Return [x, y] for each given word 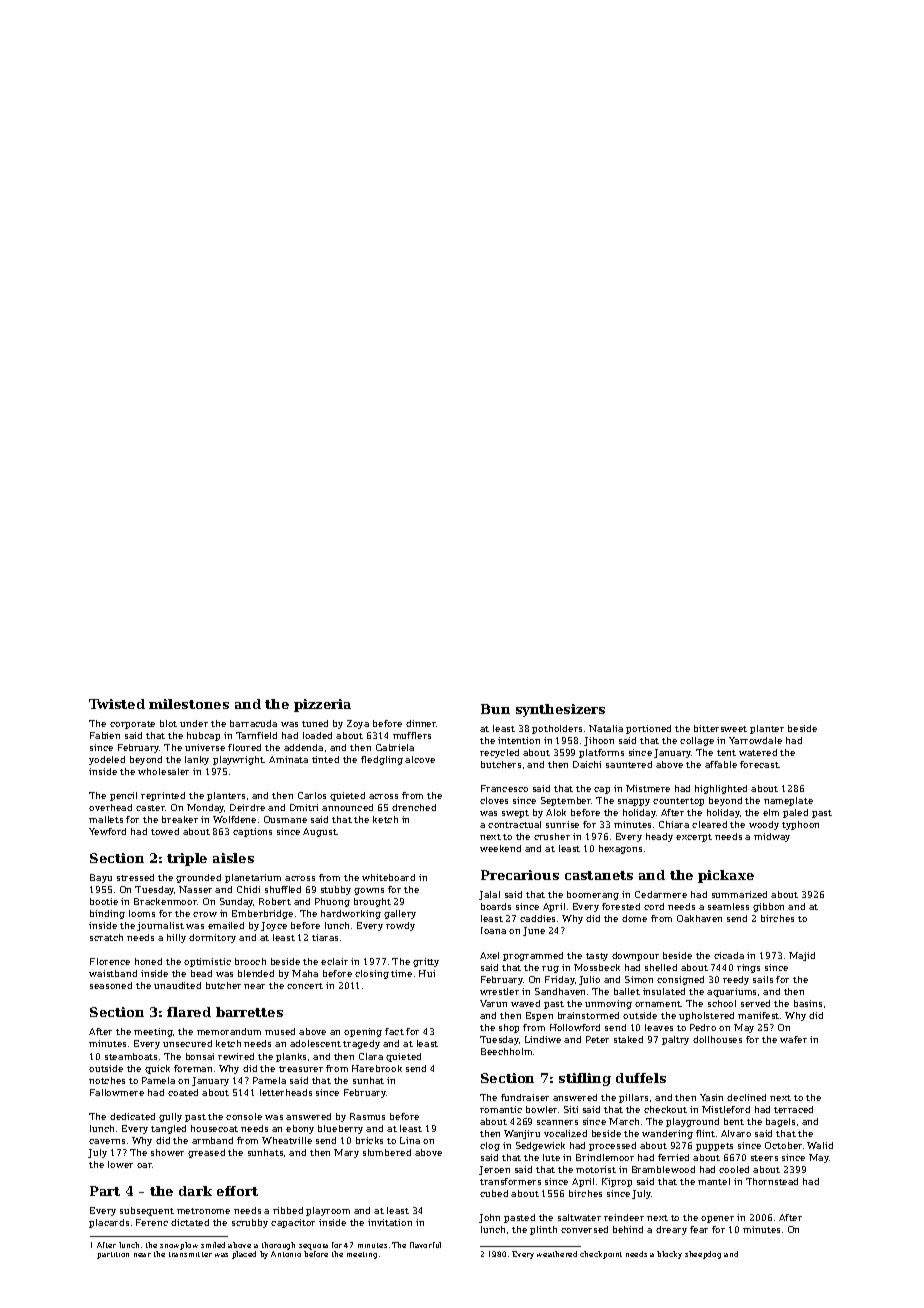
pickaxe [726, 876]
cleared [709, 824]
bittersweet [720, 728]
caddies [537, 918]
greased [206, 1153]
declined [746, 1097]
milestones [189, 704]
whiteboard [388, 877]
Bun [495, 709]
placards [109, 1223]
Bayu [101, 878]
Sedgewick [540, 1146]
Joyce [274, 926]
